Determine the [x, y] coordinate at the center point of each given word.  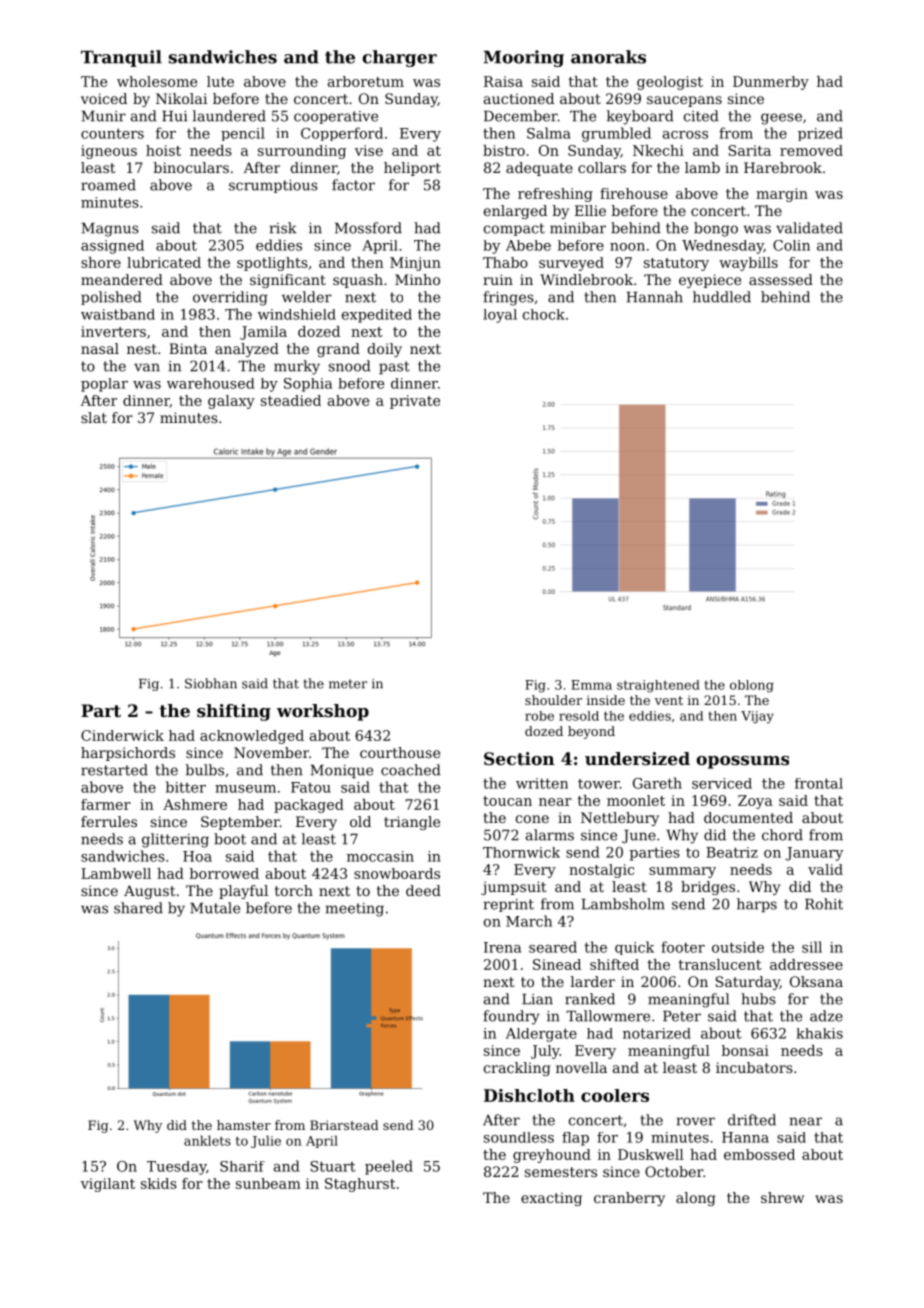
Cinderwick [122, 735]
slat [94, 417]
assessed [781, 279]
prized [820, 134]
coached [411, 770]
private [415, 402]
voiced [104, 98]
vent [669, 700]
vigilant [108, 1185]
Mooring [524, 58]
